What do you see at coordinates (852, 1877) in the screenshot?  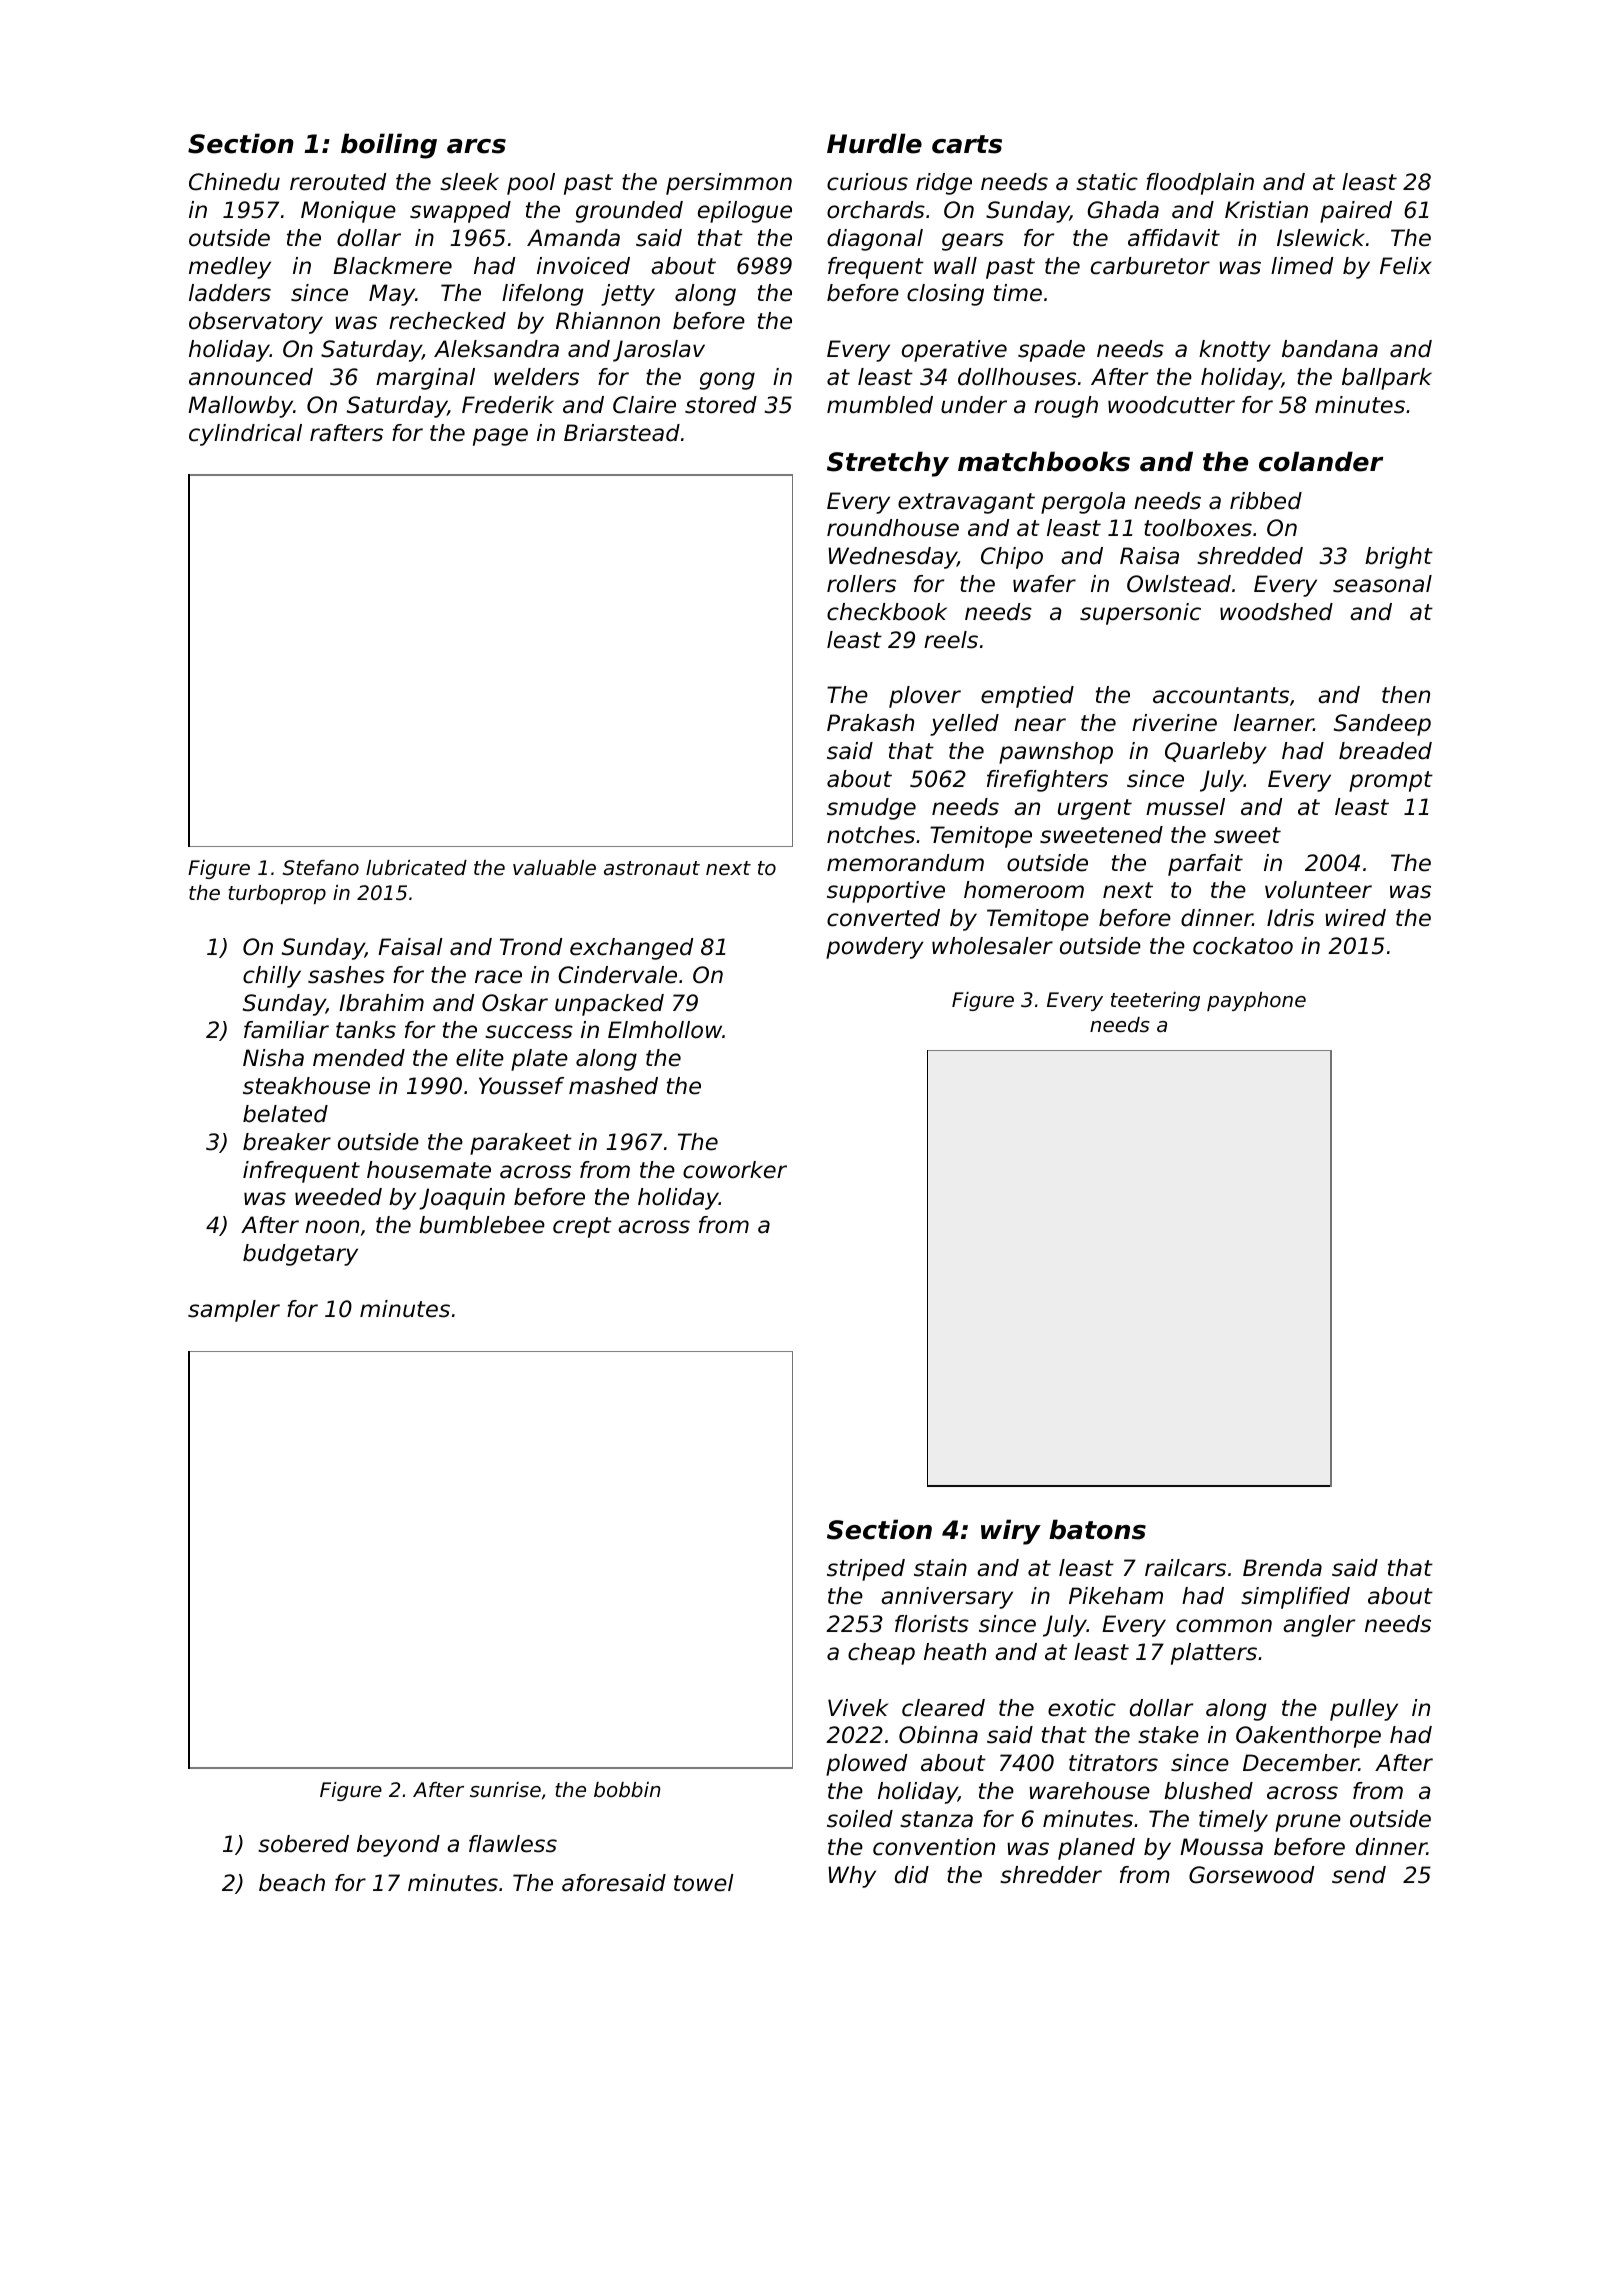 I see `Why` at bounding box center [852, 1877].
